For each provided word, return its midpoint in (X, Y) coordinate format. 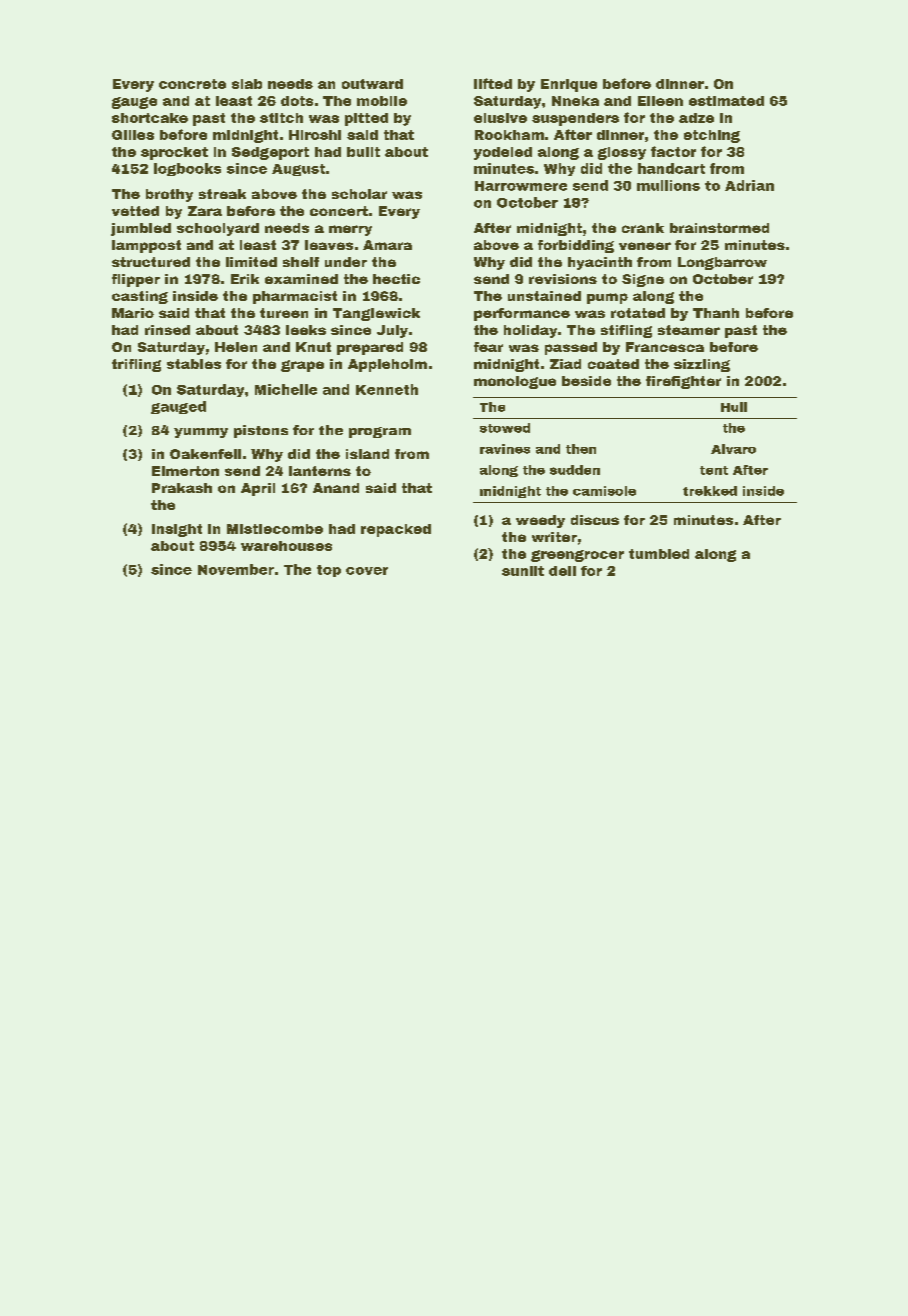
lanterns (320, 471)
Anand (336, 488)
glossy (622, 153)
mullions (668, 185)
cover (367, 571)
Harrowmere (521, 186)
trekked (710, 491)
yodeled (503, 153)
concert (339, 211)
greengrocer (577, 556)
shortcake (150, 118)
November (236, 569)
